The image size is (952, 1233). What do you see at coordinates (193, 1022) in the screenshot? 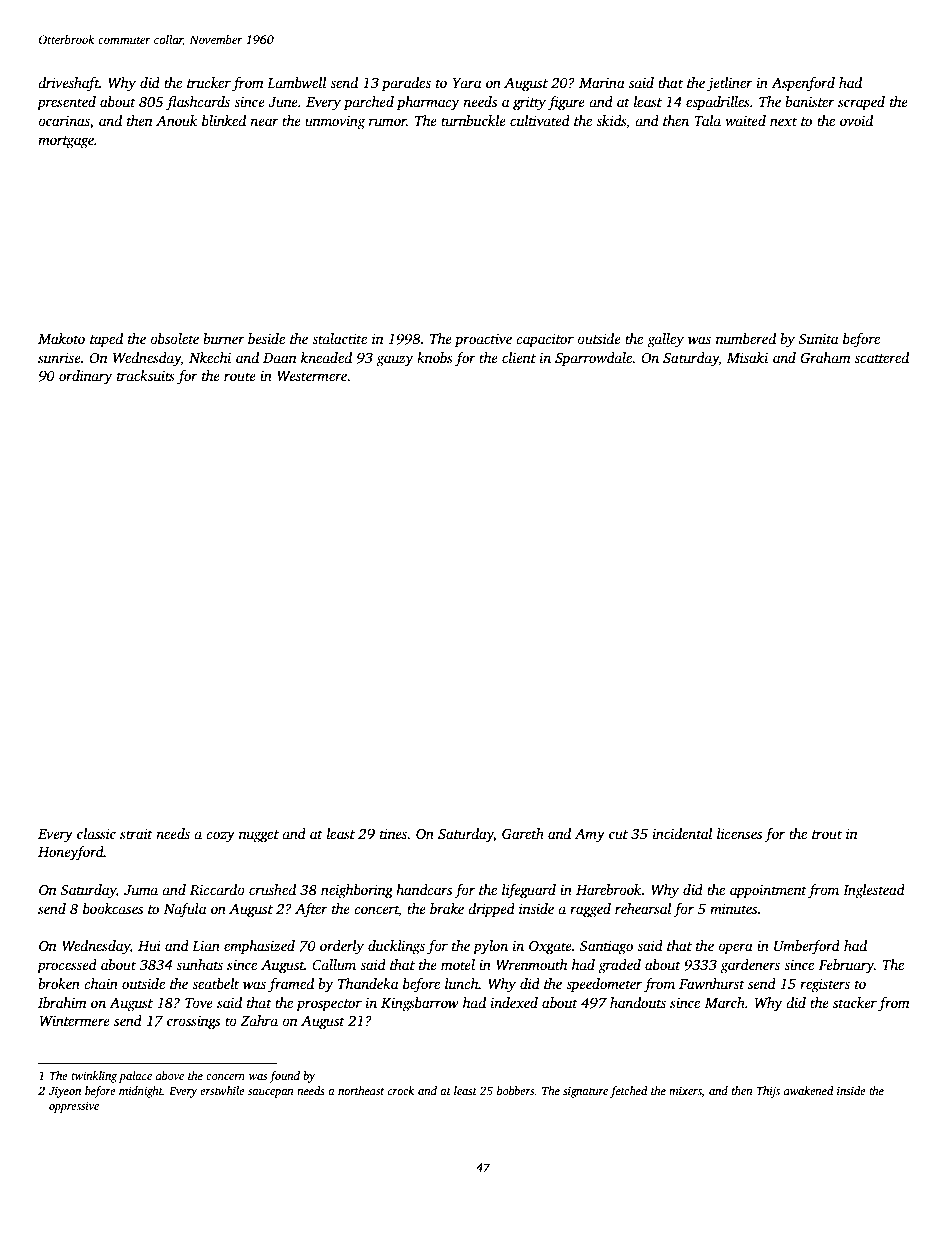
I see `crossings` at bounding box center [193, 1022].
